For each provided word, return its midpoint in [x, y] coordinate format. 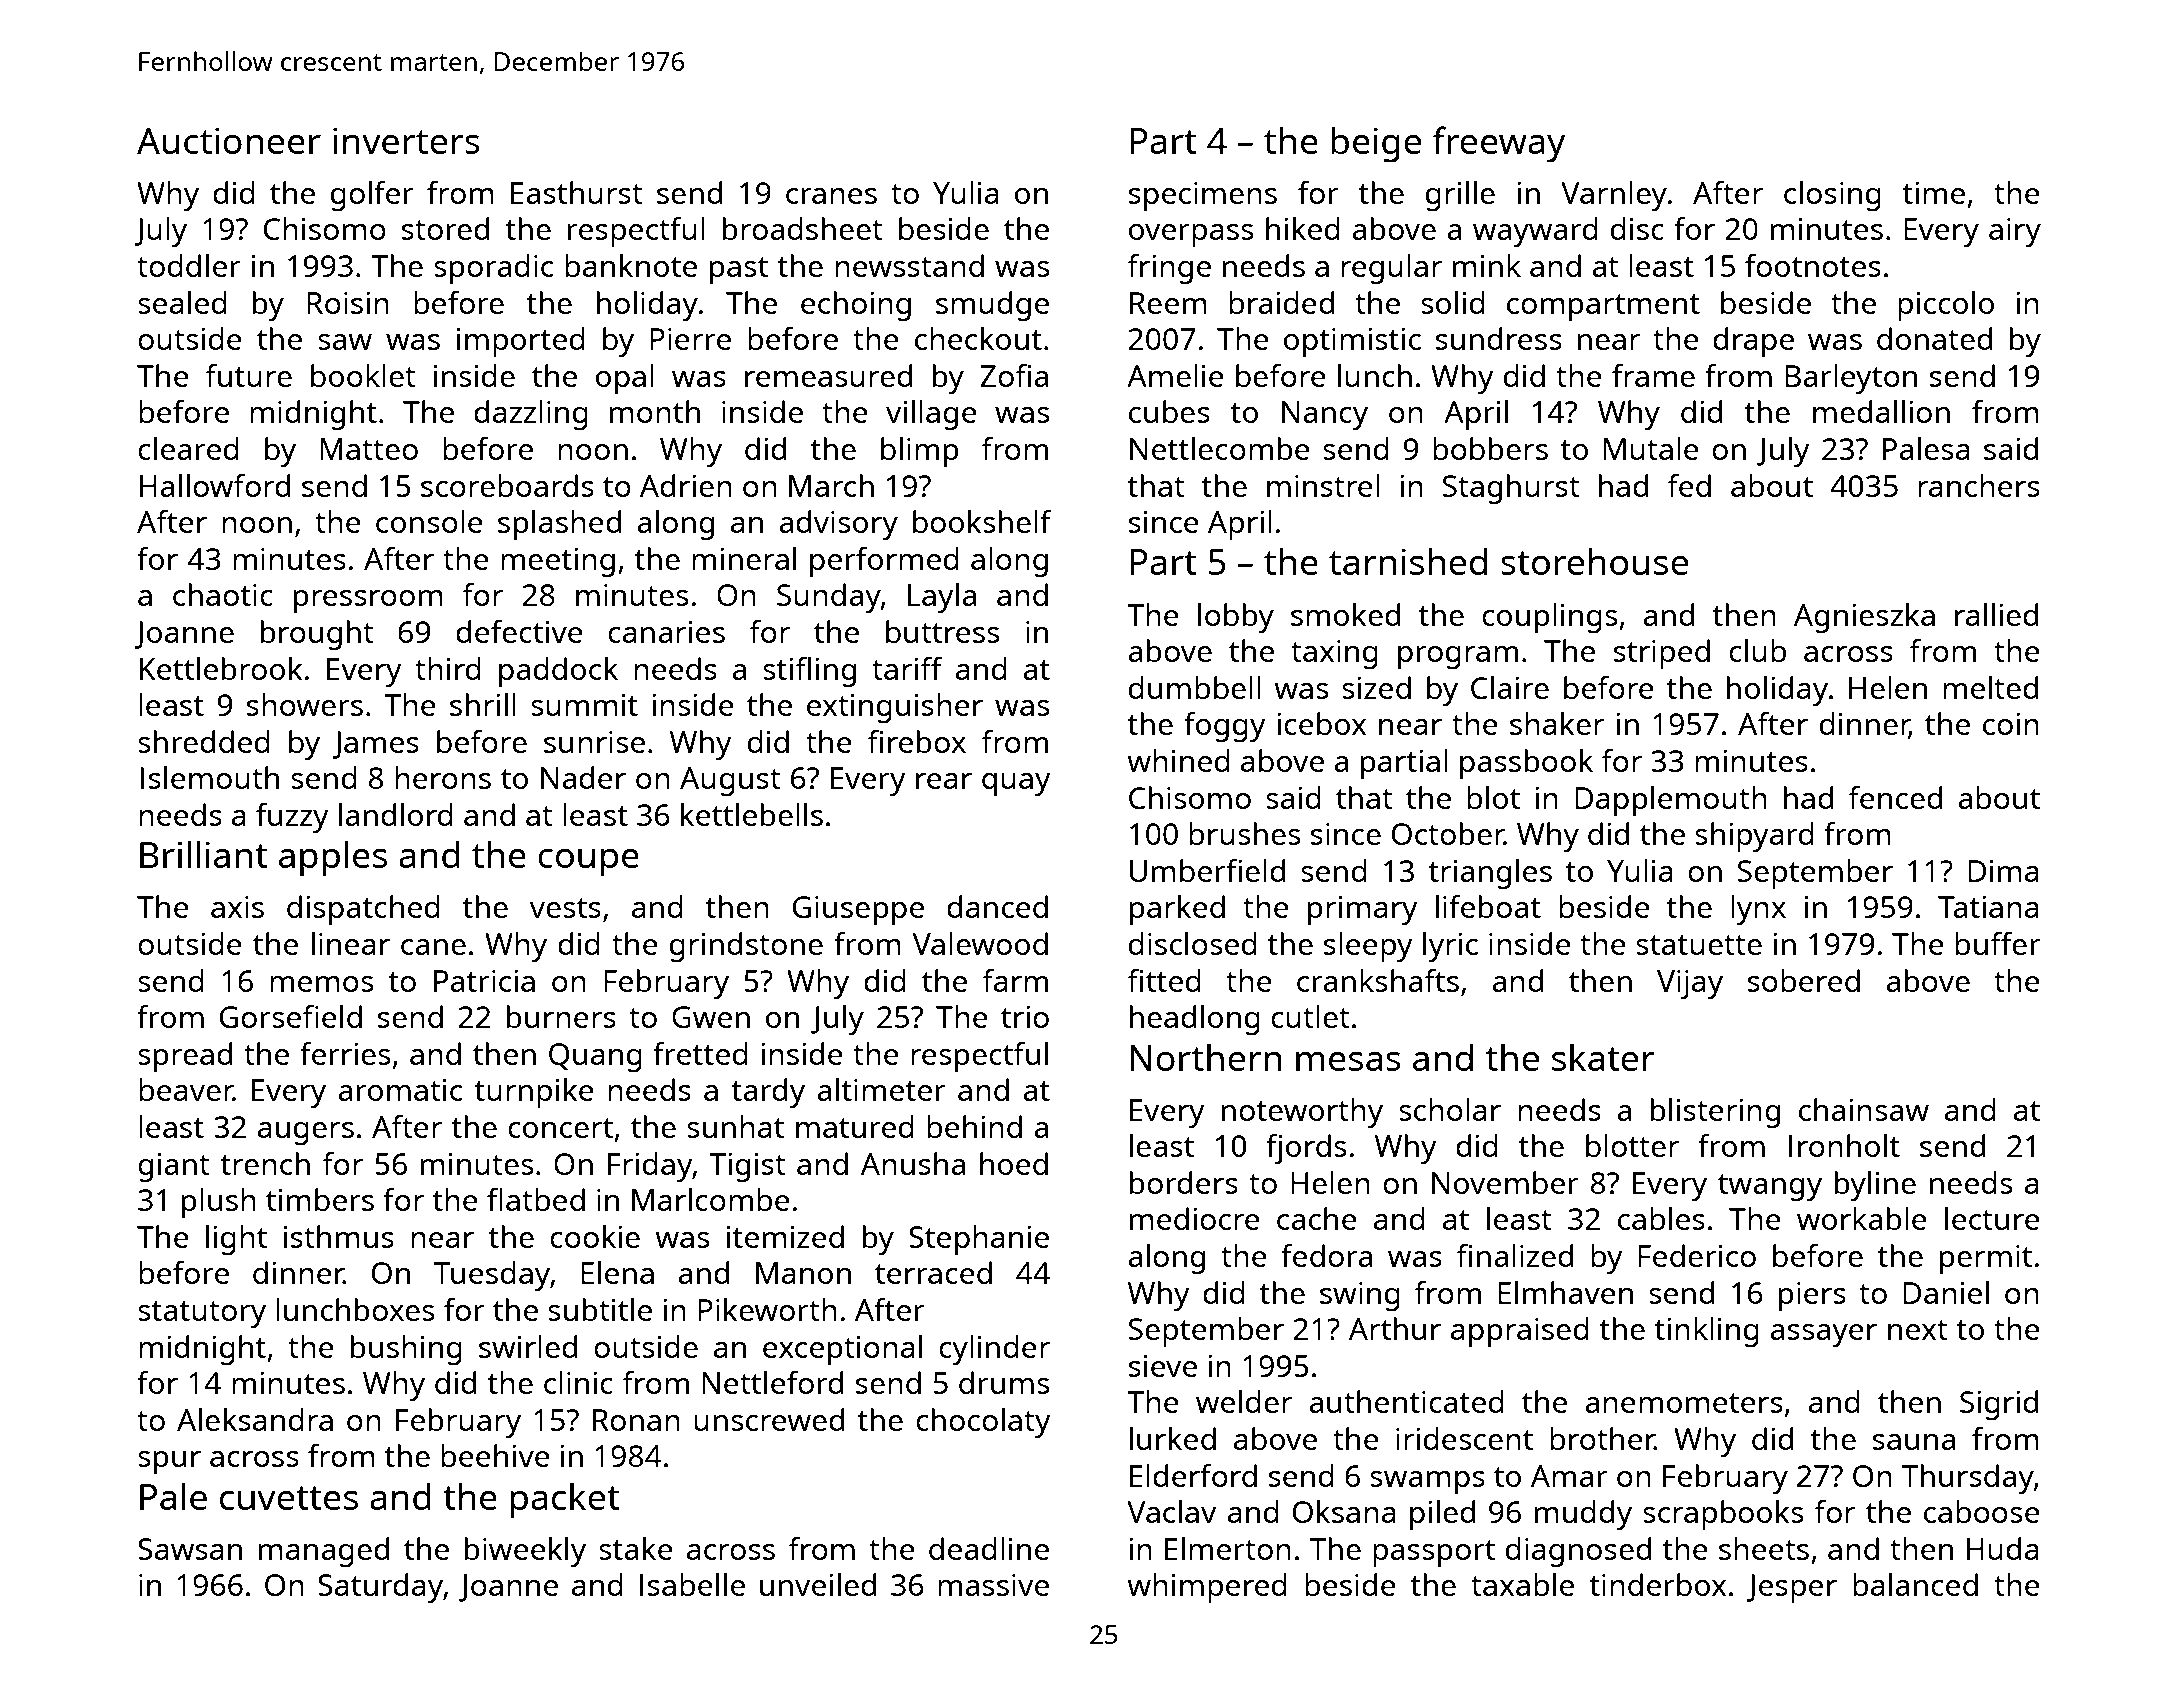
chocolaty [983, 1423]
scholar [1450, 1109]
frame [1653, 375]
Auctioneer [229, 140]
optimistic [1352, 342]
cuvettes [289, 1498]
